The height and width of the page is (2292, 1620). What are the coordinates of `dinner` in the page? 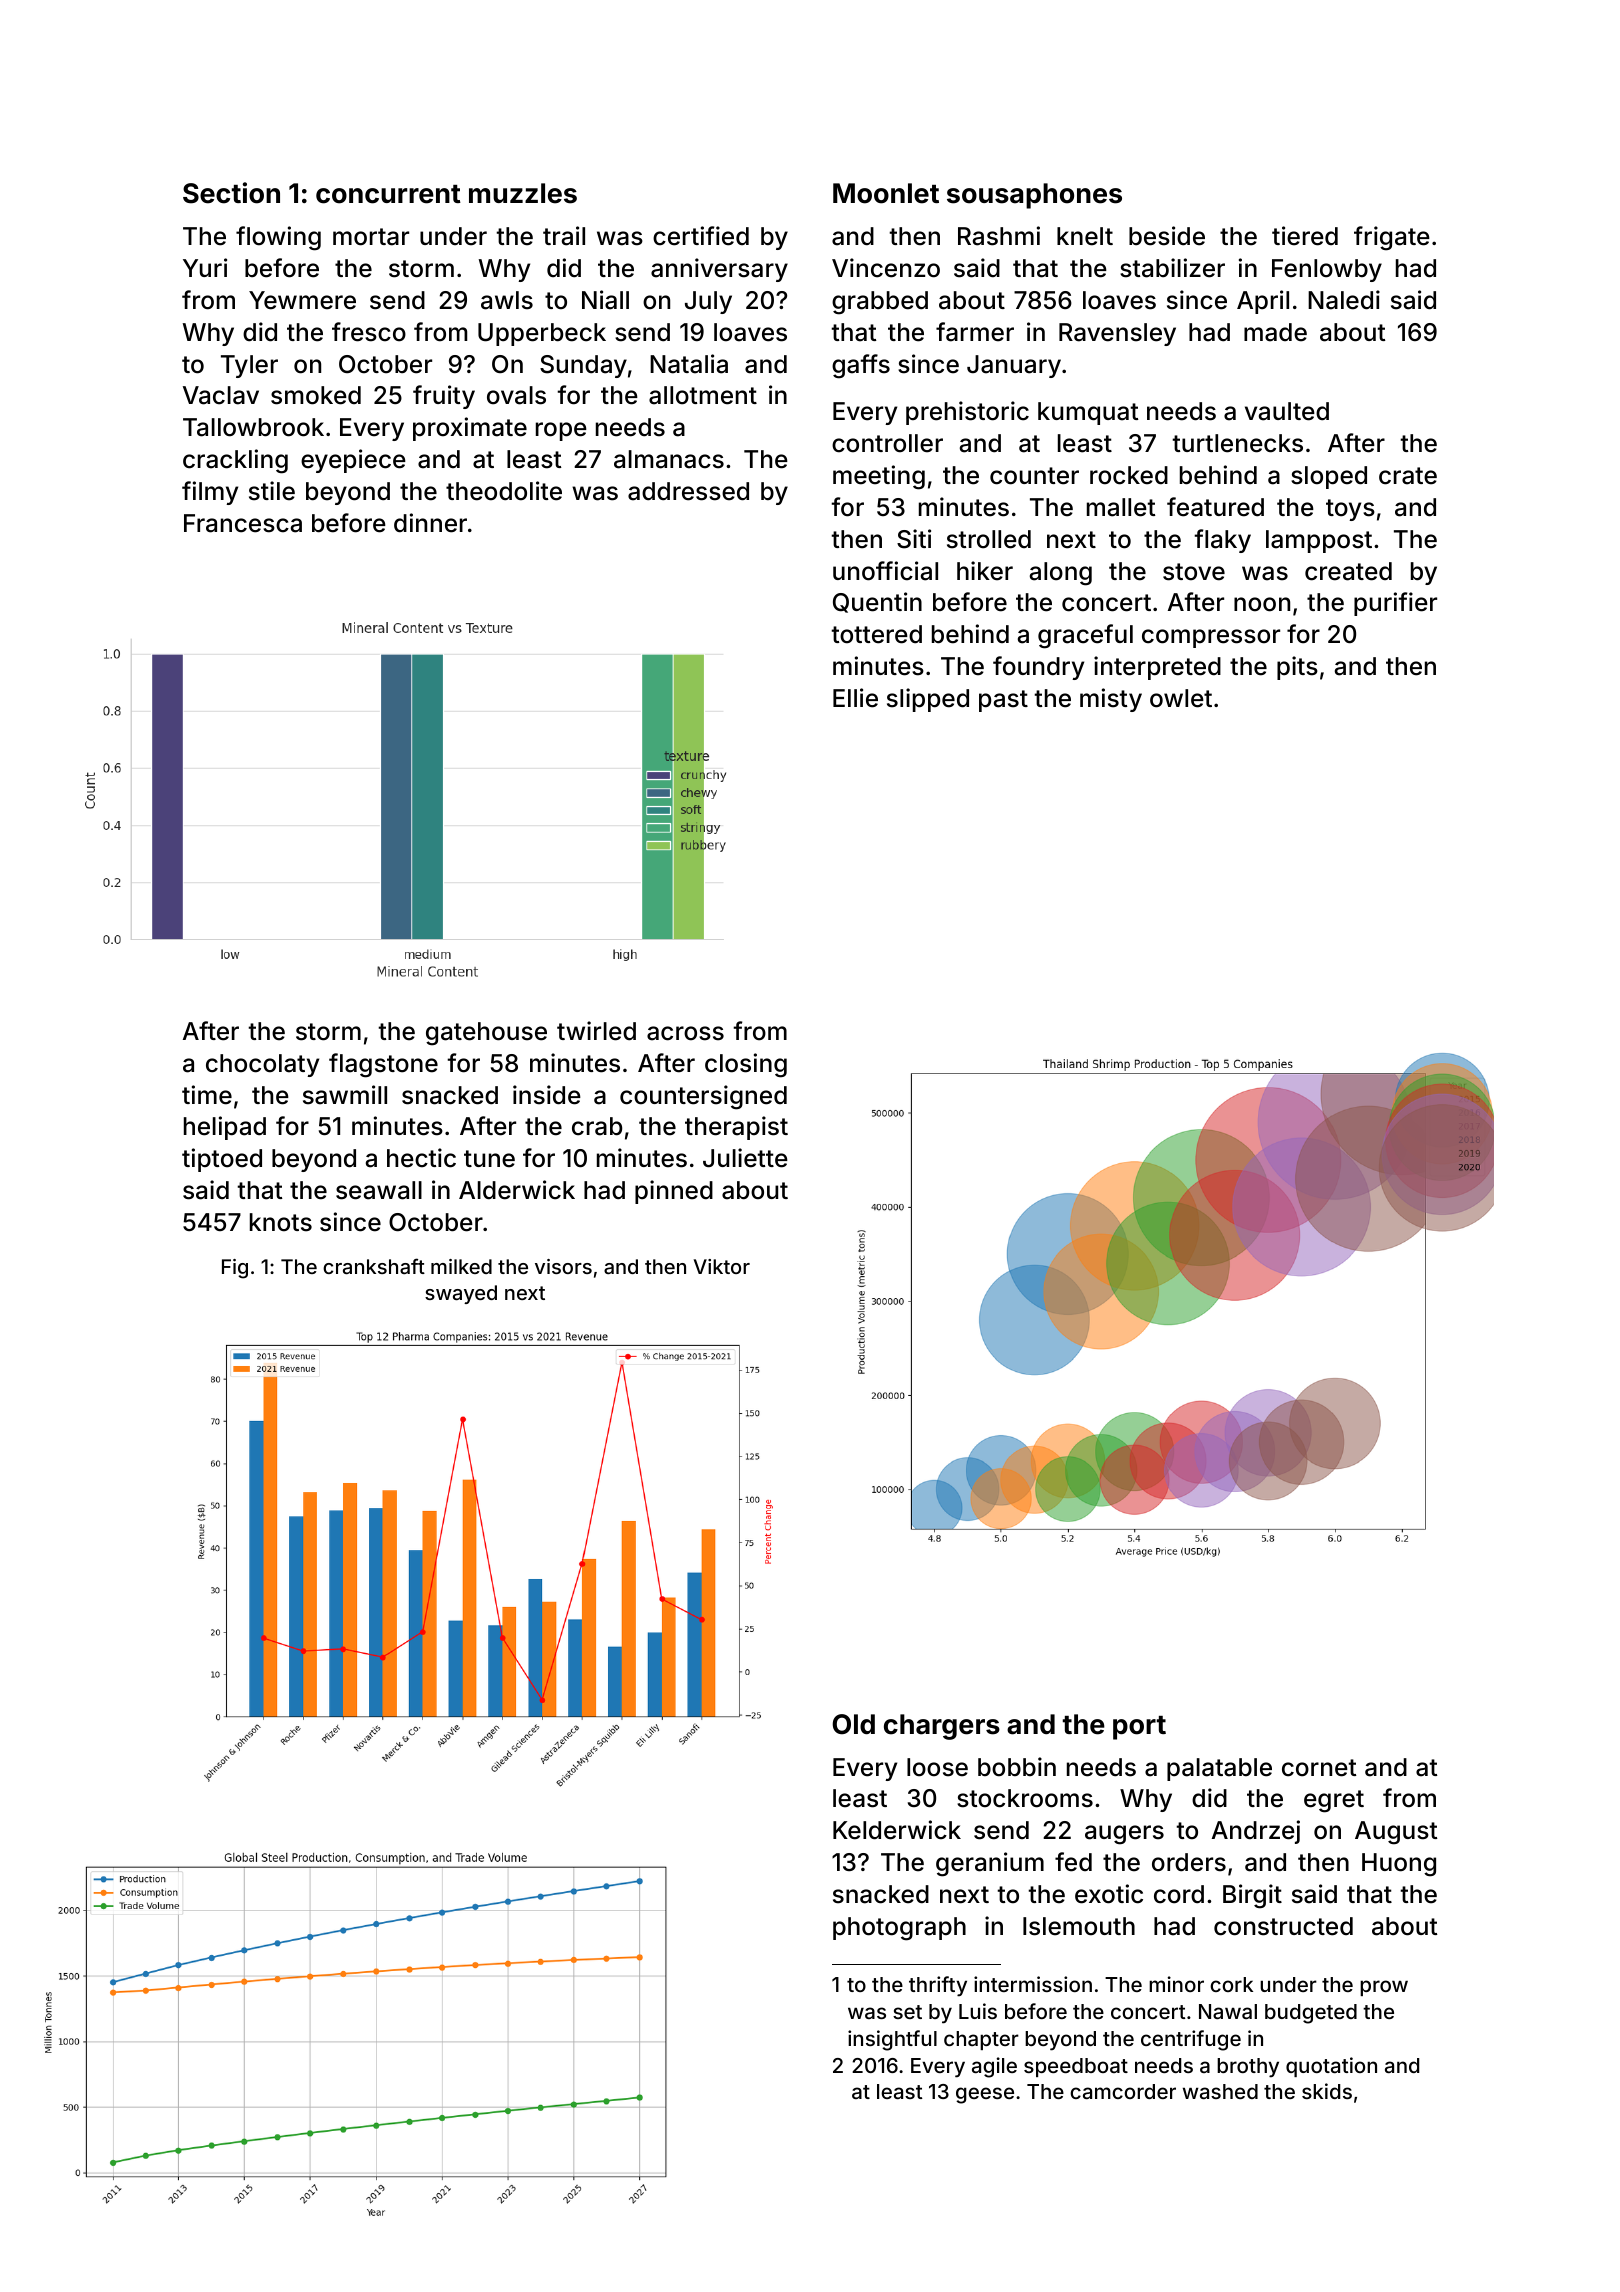 It's located at (430, 523).
